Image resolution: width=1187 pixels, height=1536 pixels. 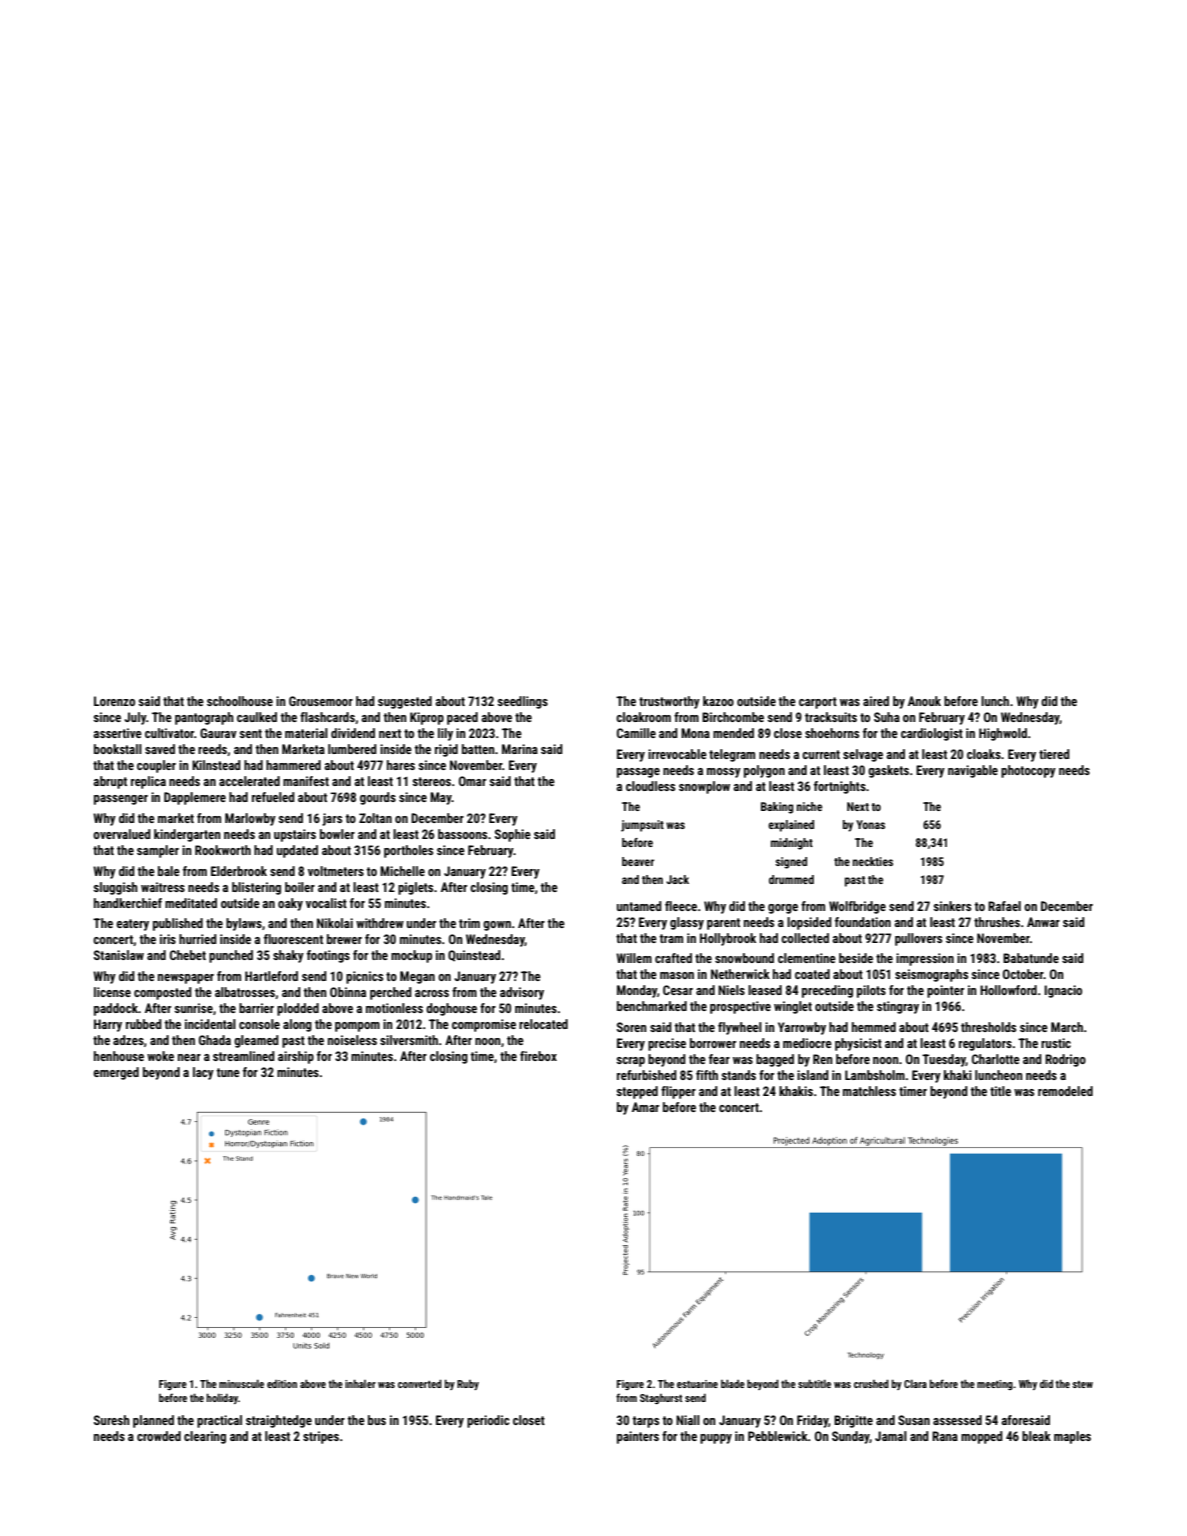 I want to click on Anouk, so click(x=924, y=701).
